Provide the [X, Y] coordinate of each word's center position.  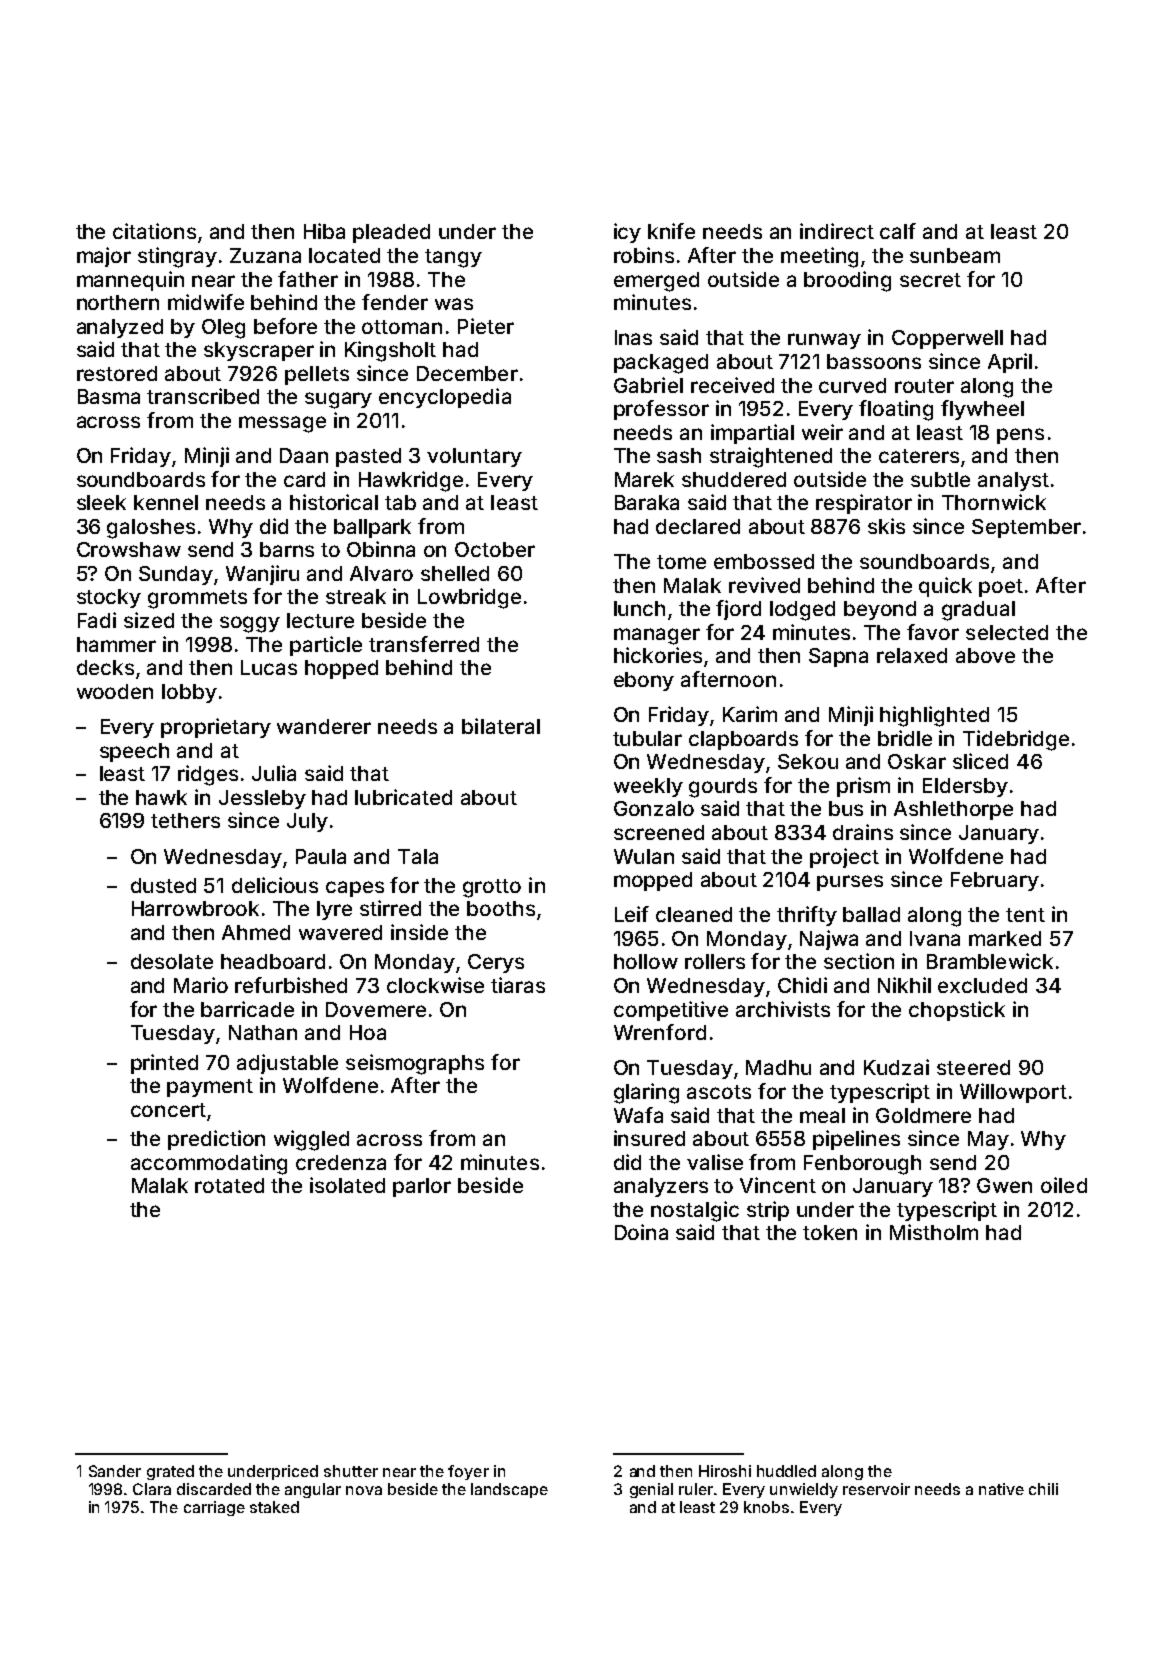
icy [627, 233]
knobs [766, 1507]
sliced [980, 761]
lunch [639, 608]
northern [118, 302]
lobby [189, 693]
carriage [214, 1508]
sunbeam [955, 255]
